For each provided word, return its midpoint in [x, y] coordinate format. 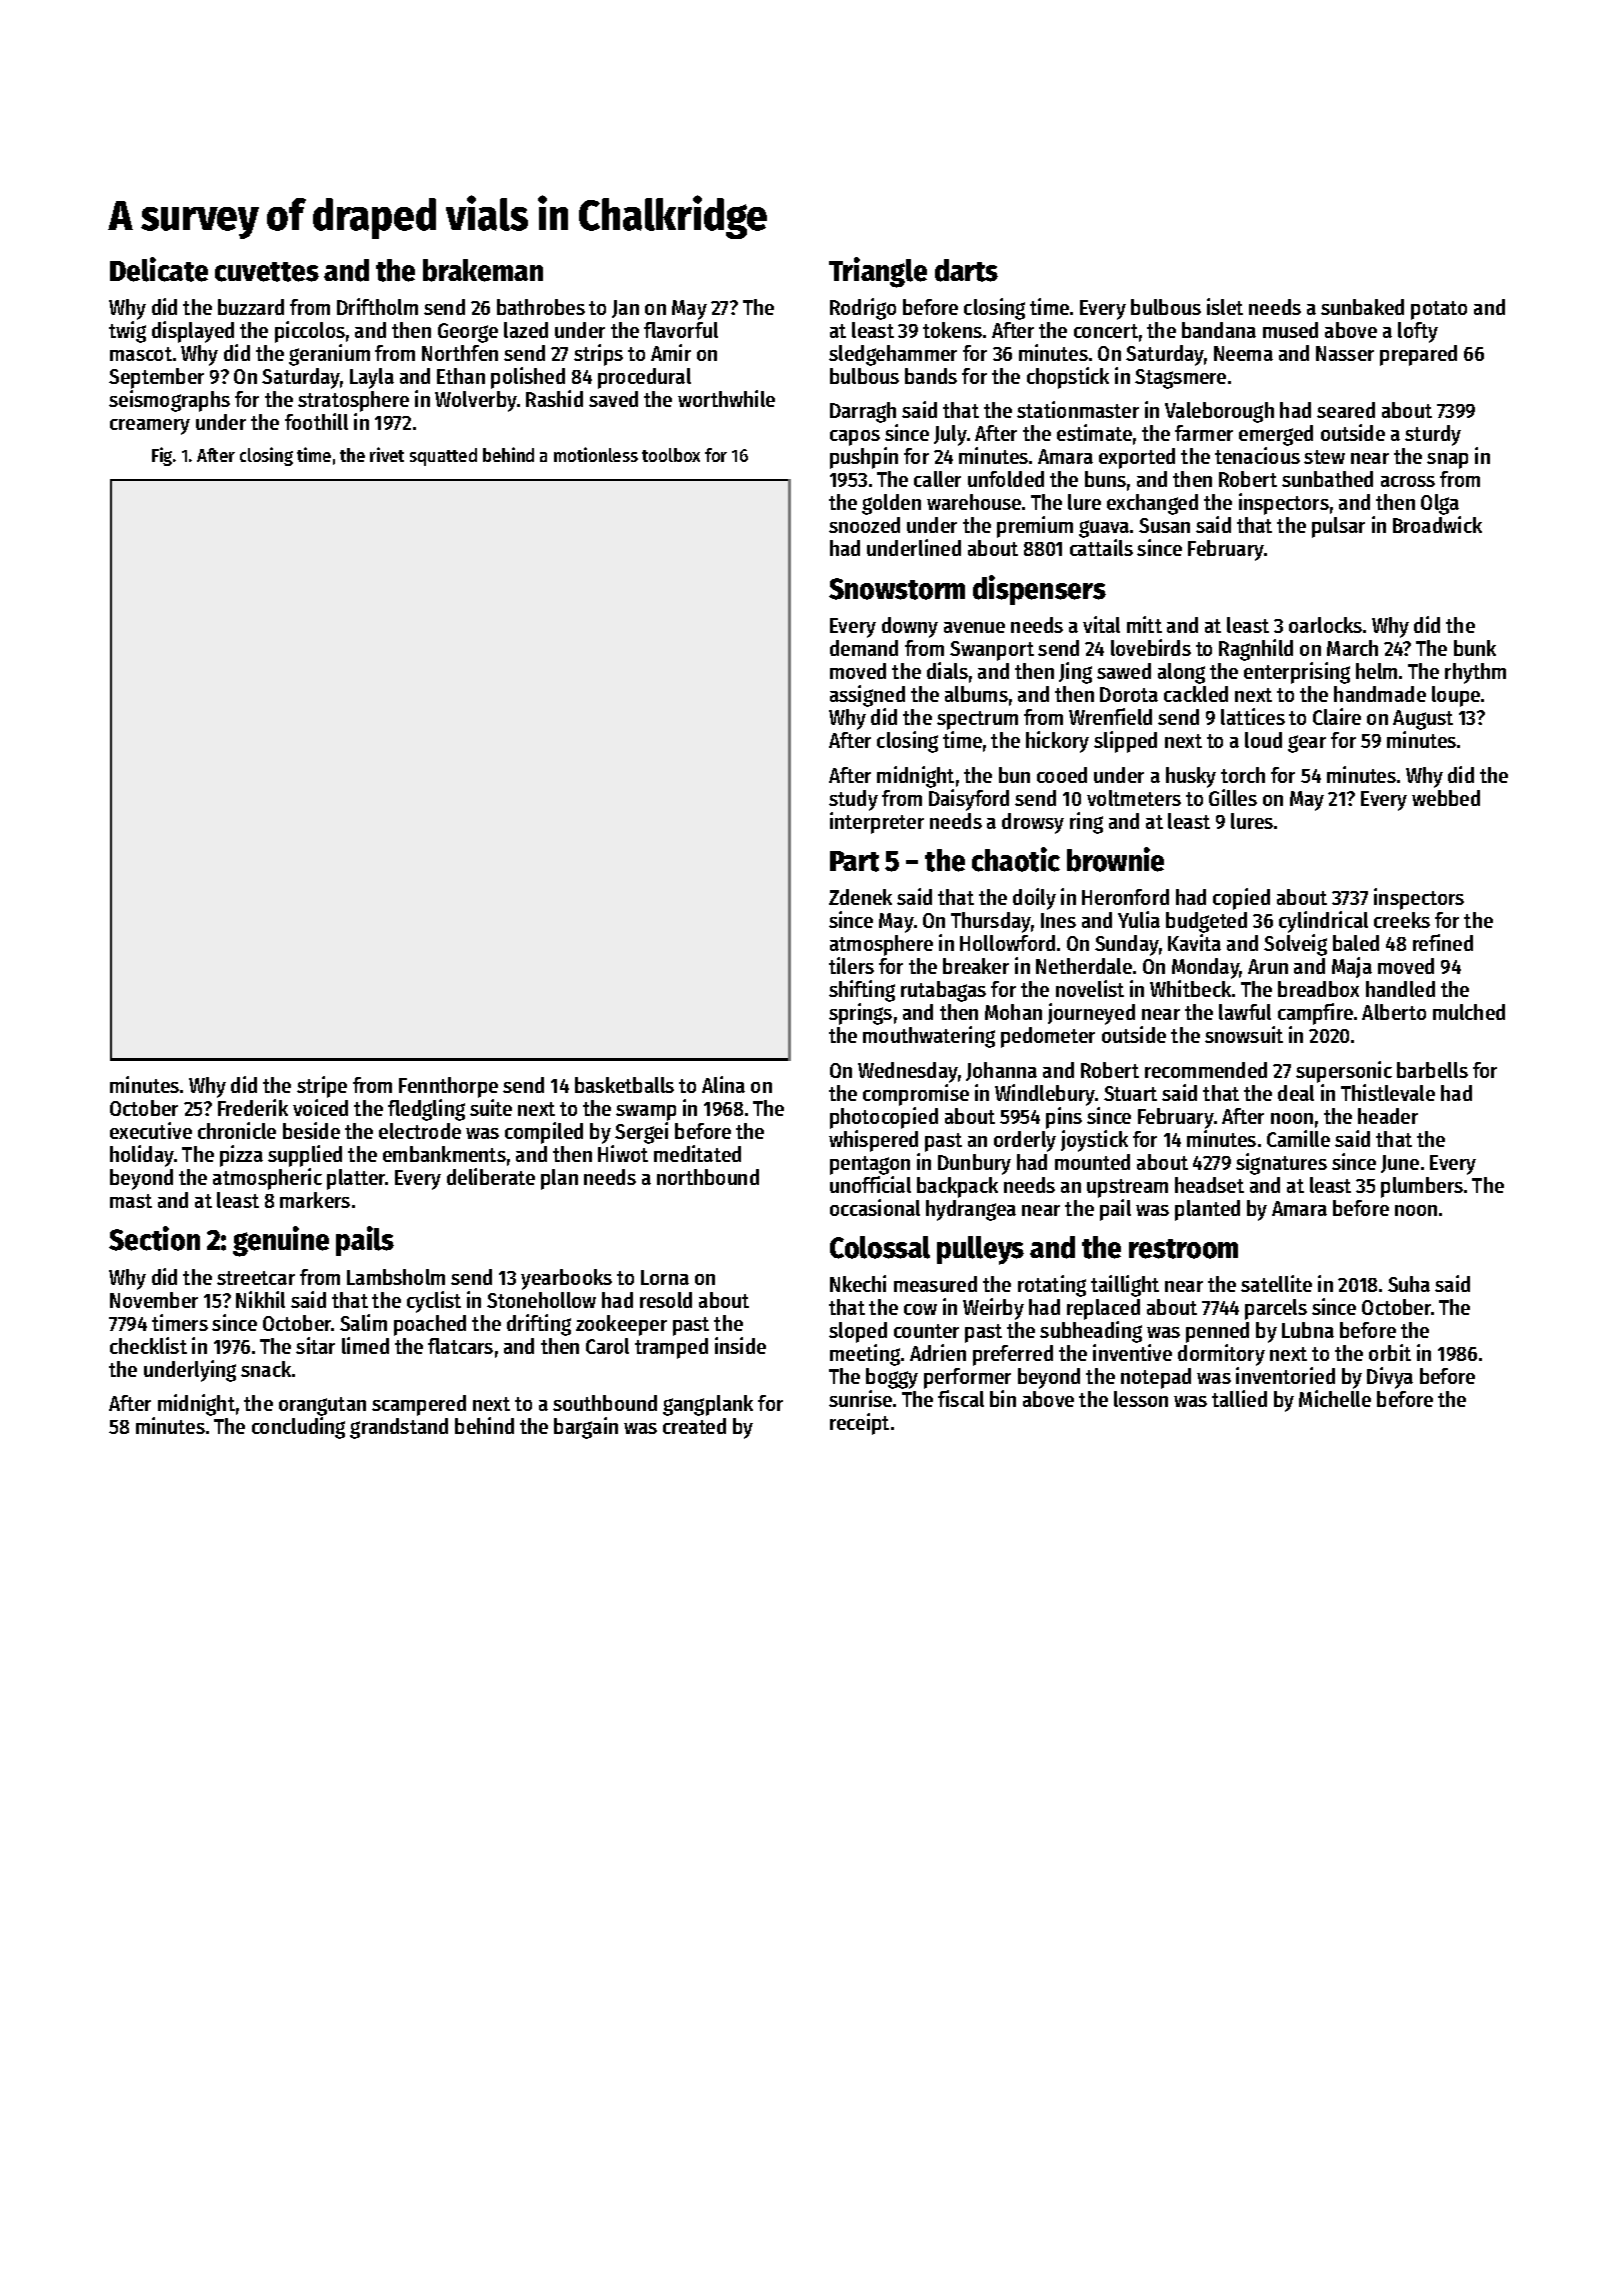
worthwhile [726, 398]
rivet [387, 454]
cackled [1196, 694]
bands [931, 376]
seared [1346, 410]
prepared [1418, 355]
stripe [322, 1087]
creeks [1402, 920]
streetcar [256, 1278]
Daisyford [969, 800]
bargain [586, 1428]
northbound [708, 1177]
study [853, 800]
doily [1034, 899]
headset [1209, 1185]
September [156, 378]
